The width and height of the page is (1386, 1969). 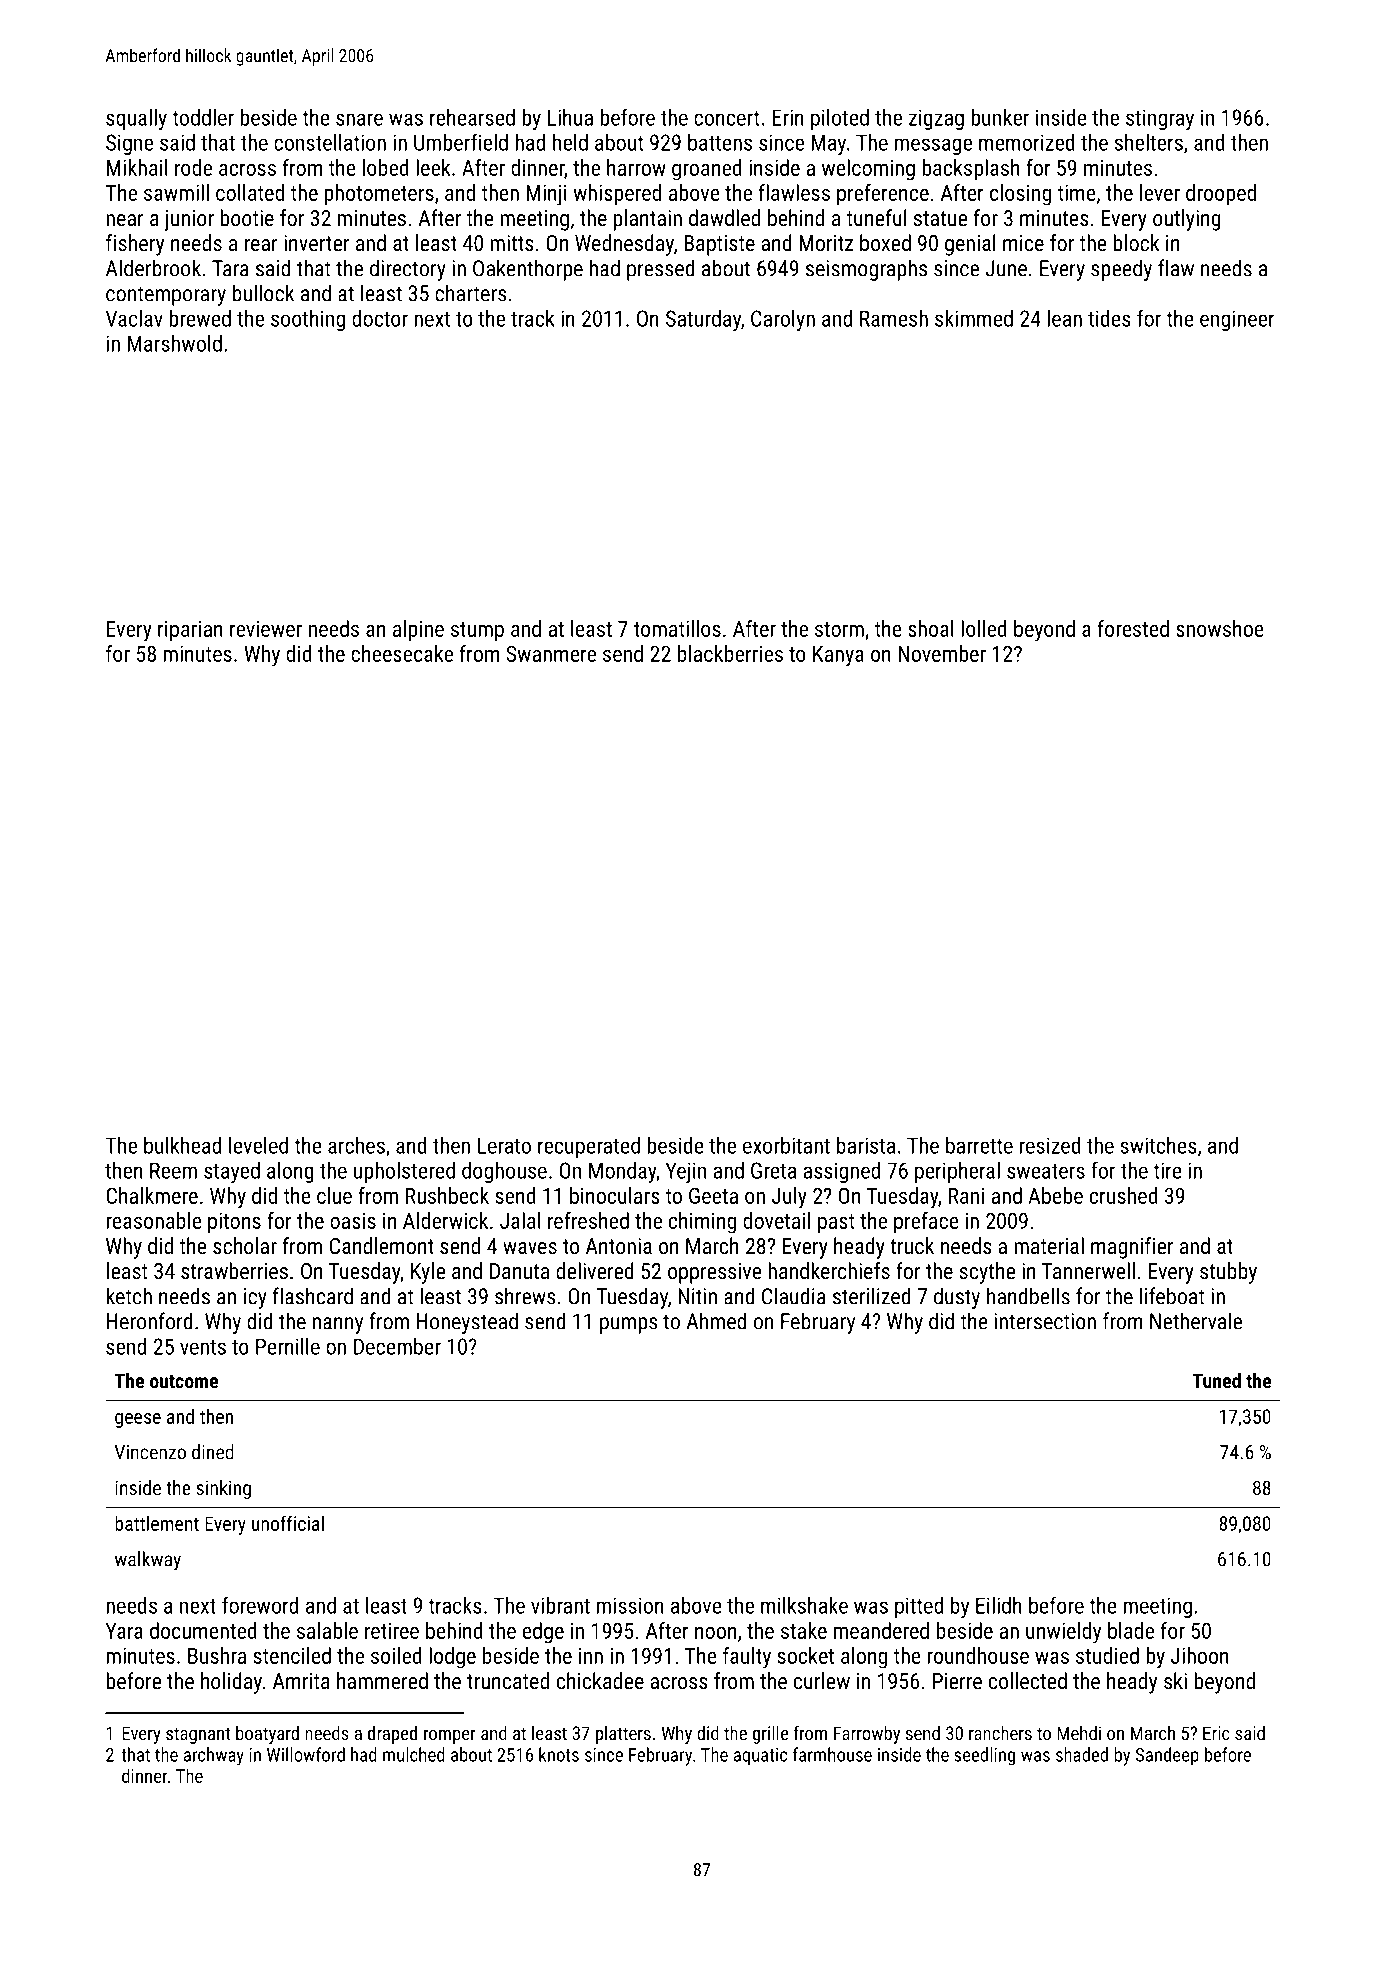 I want to click on snowshoe, so click(x=1220, y=628).
